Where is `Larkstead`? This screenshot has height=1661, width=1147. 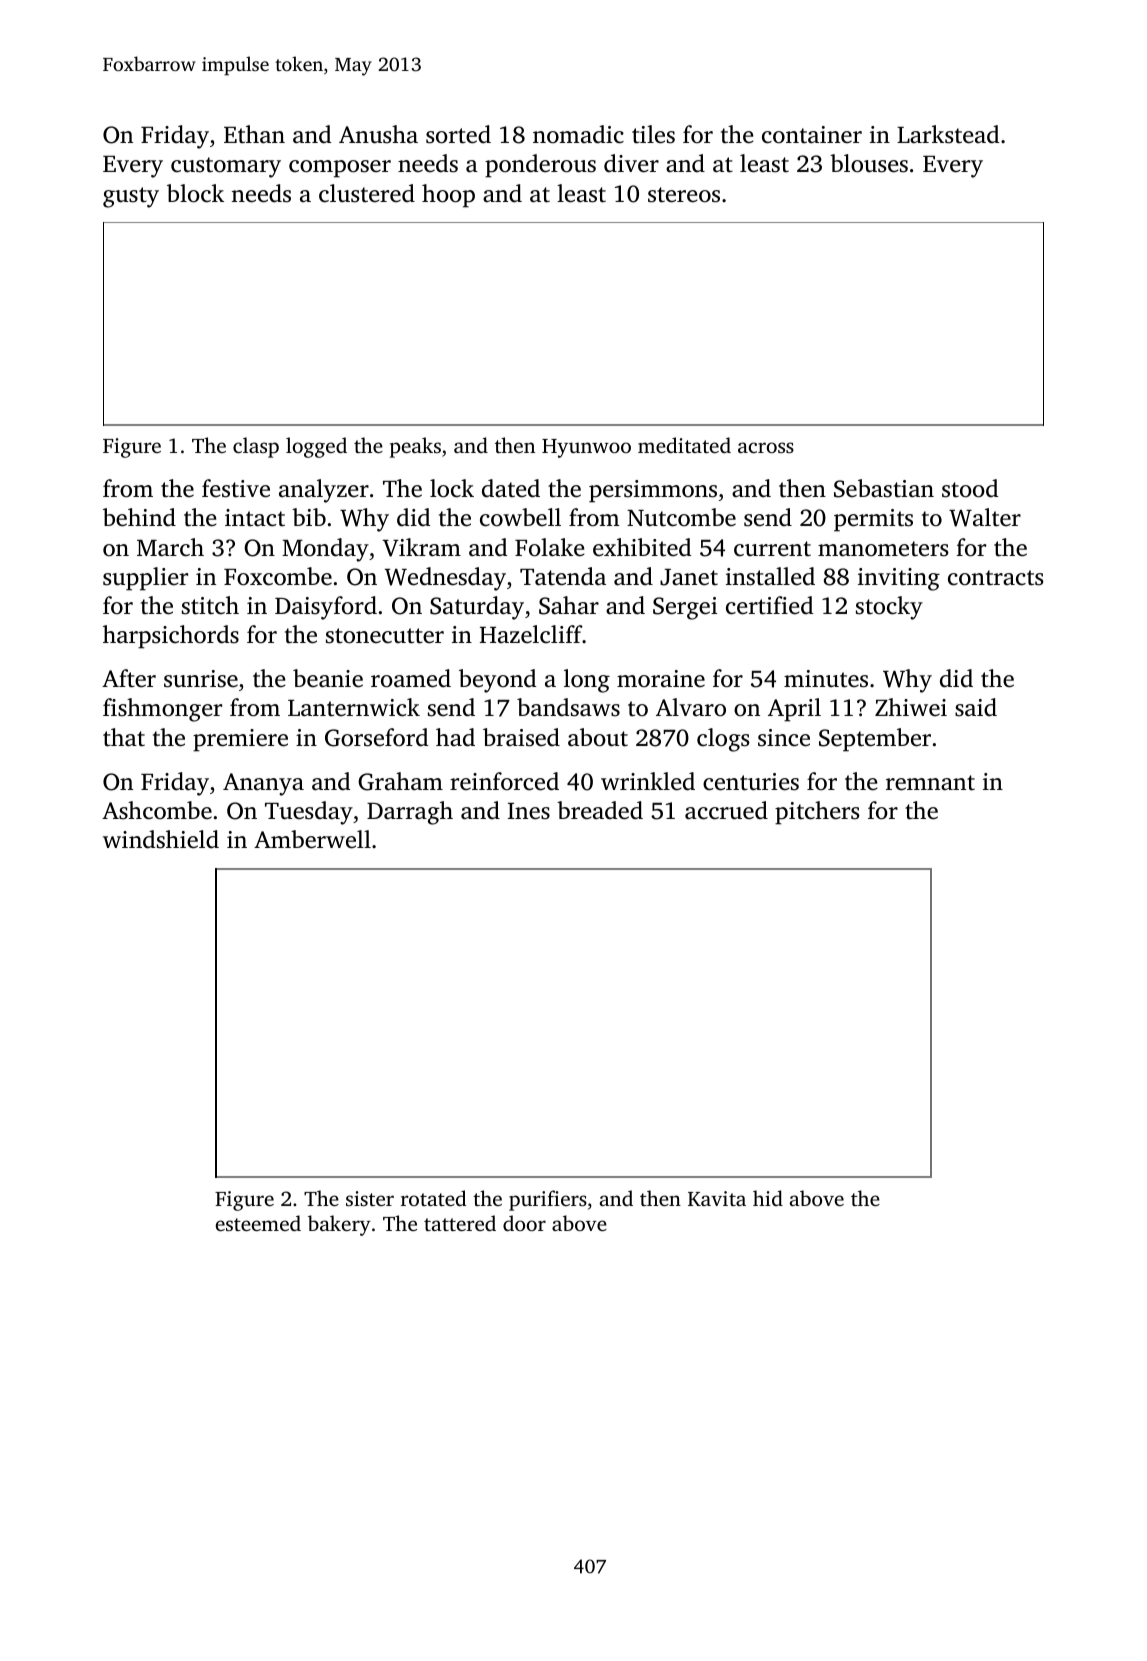
Larkstead is located at coordinates (948, 134).
